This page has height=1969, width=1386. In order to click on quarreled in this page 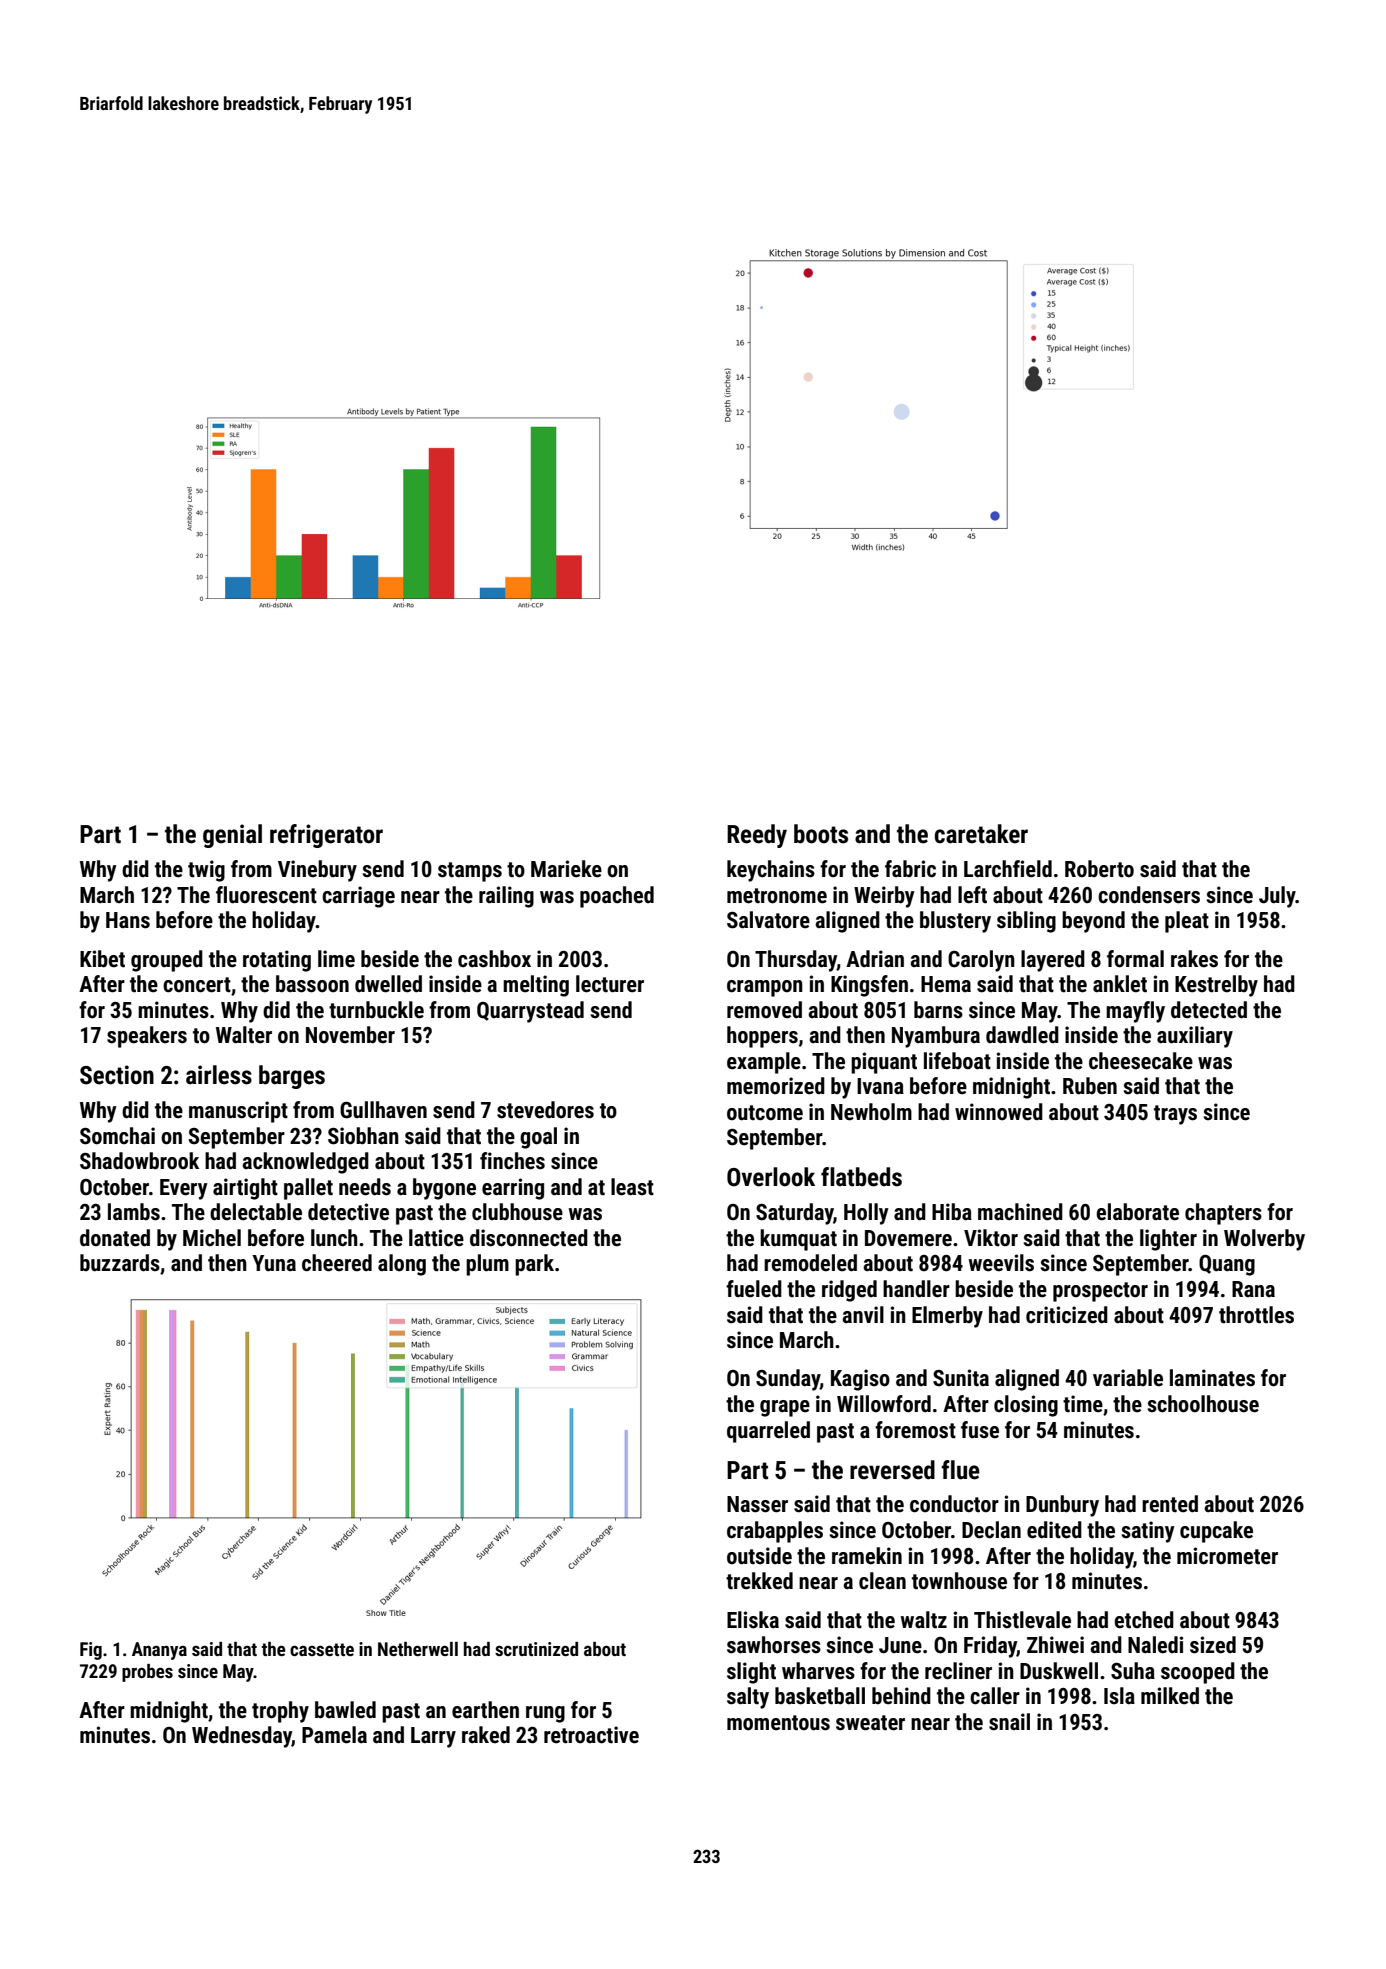, I will do `click(768, 1432)`.
